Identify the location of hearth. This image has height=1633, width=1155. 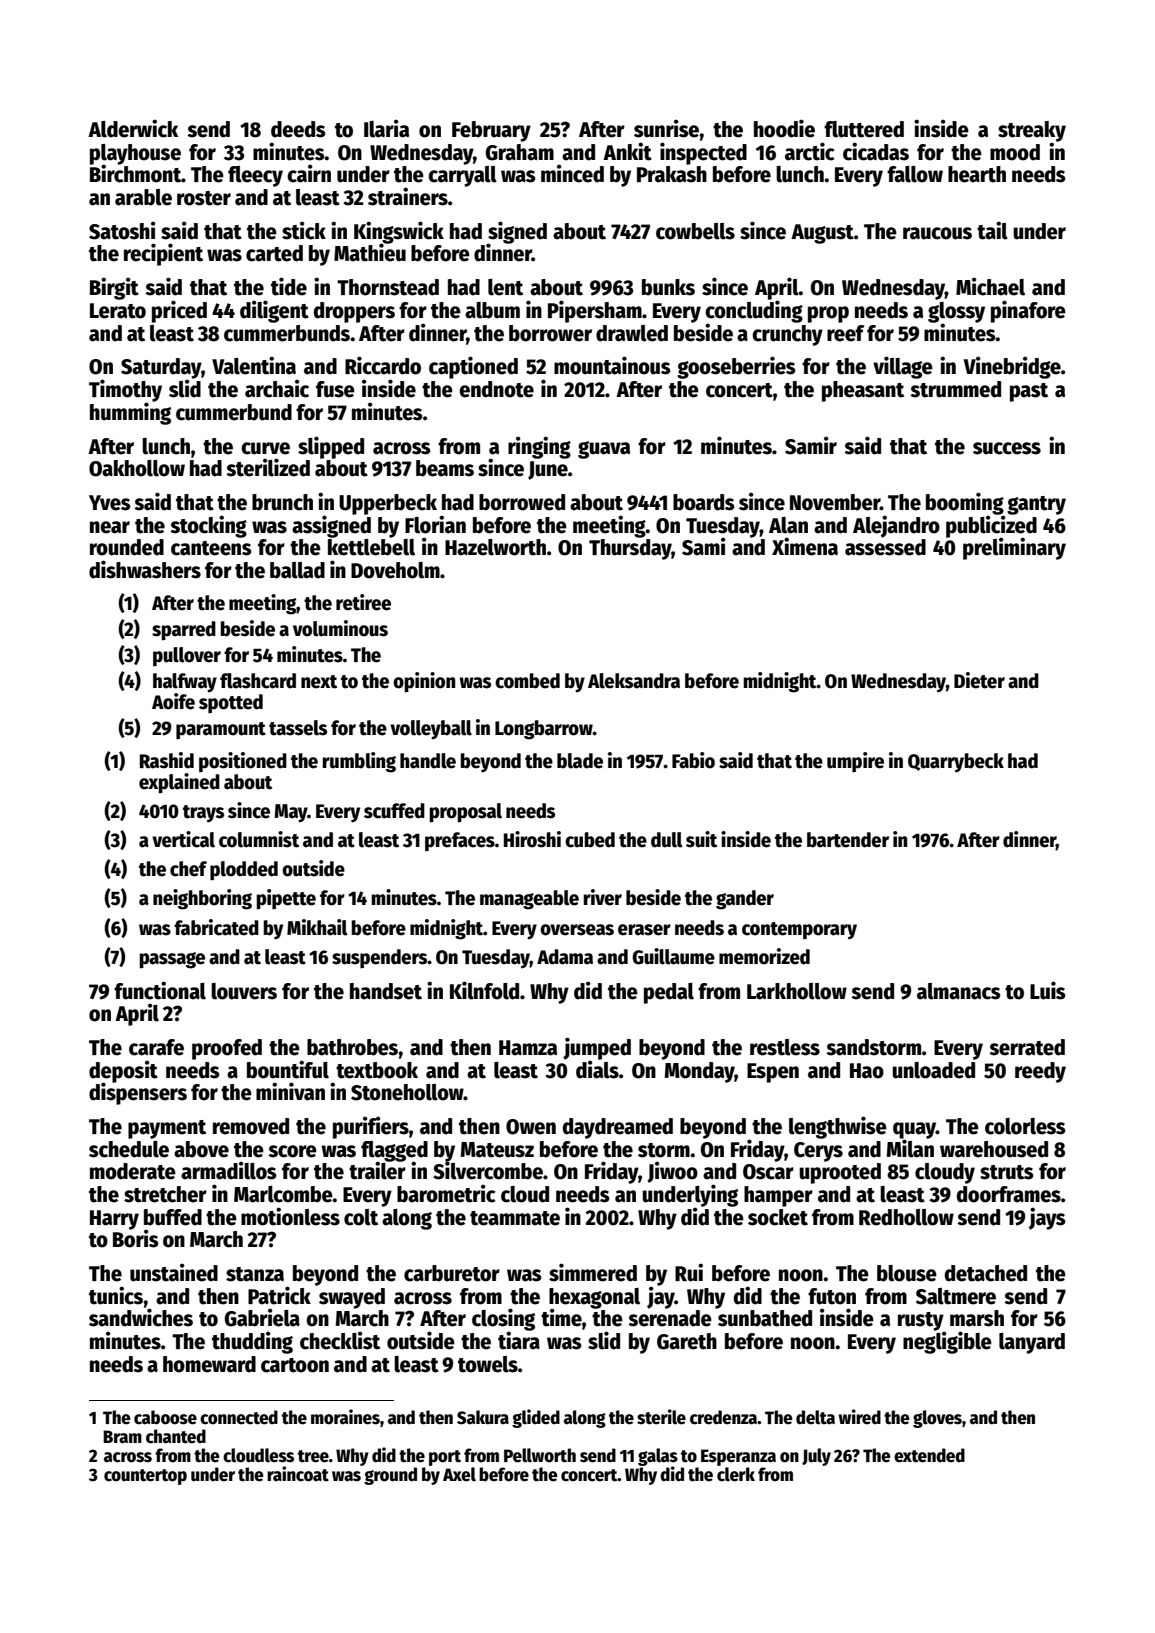
(977, 174).
